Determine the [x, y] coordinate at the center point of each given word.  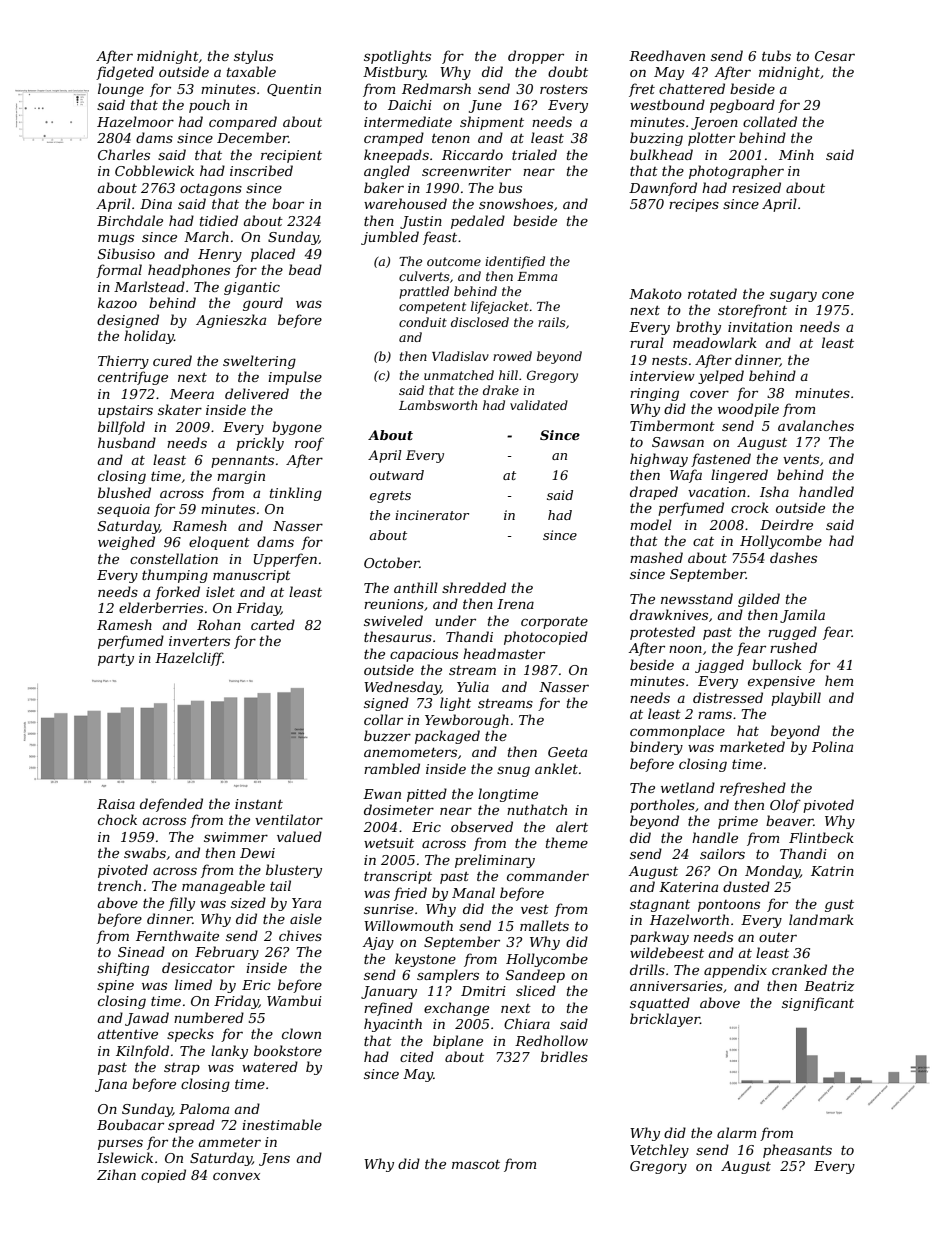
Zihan [116, 1174]
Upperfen [285, 560]
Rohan [219, 624]
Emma [537, 276]
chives [300, 935]
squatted [660, 1004]
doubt [568, 71]
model [651, 524]
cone [838, 295]
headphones [189, 271]
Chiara [527, 1023]
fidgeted [125, 73]
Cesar [835, 56]
